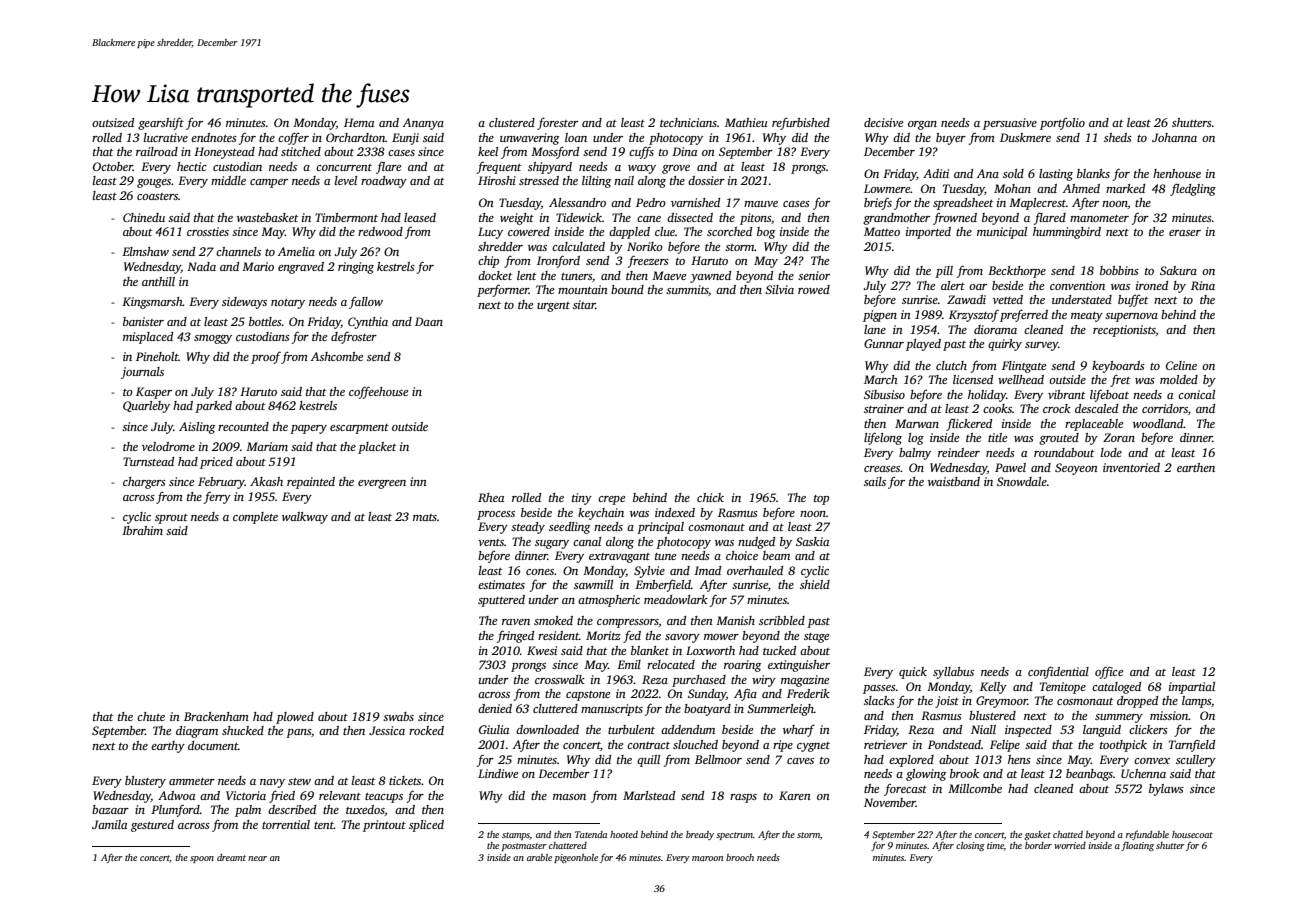 The image size is (1308, 924). I want to click on office, so click(1109, 672).
